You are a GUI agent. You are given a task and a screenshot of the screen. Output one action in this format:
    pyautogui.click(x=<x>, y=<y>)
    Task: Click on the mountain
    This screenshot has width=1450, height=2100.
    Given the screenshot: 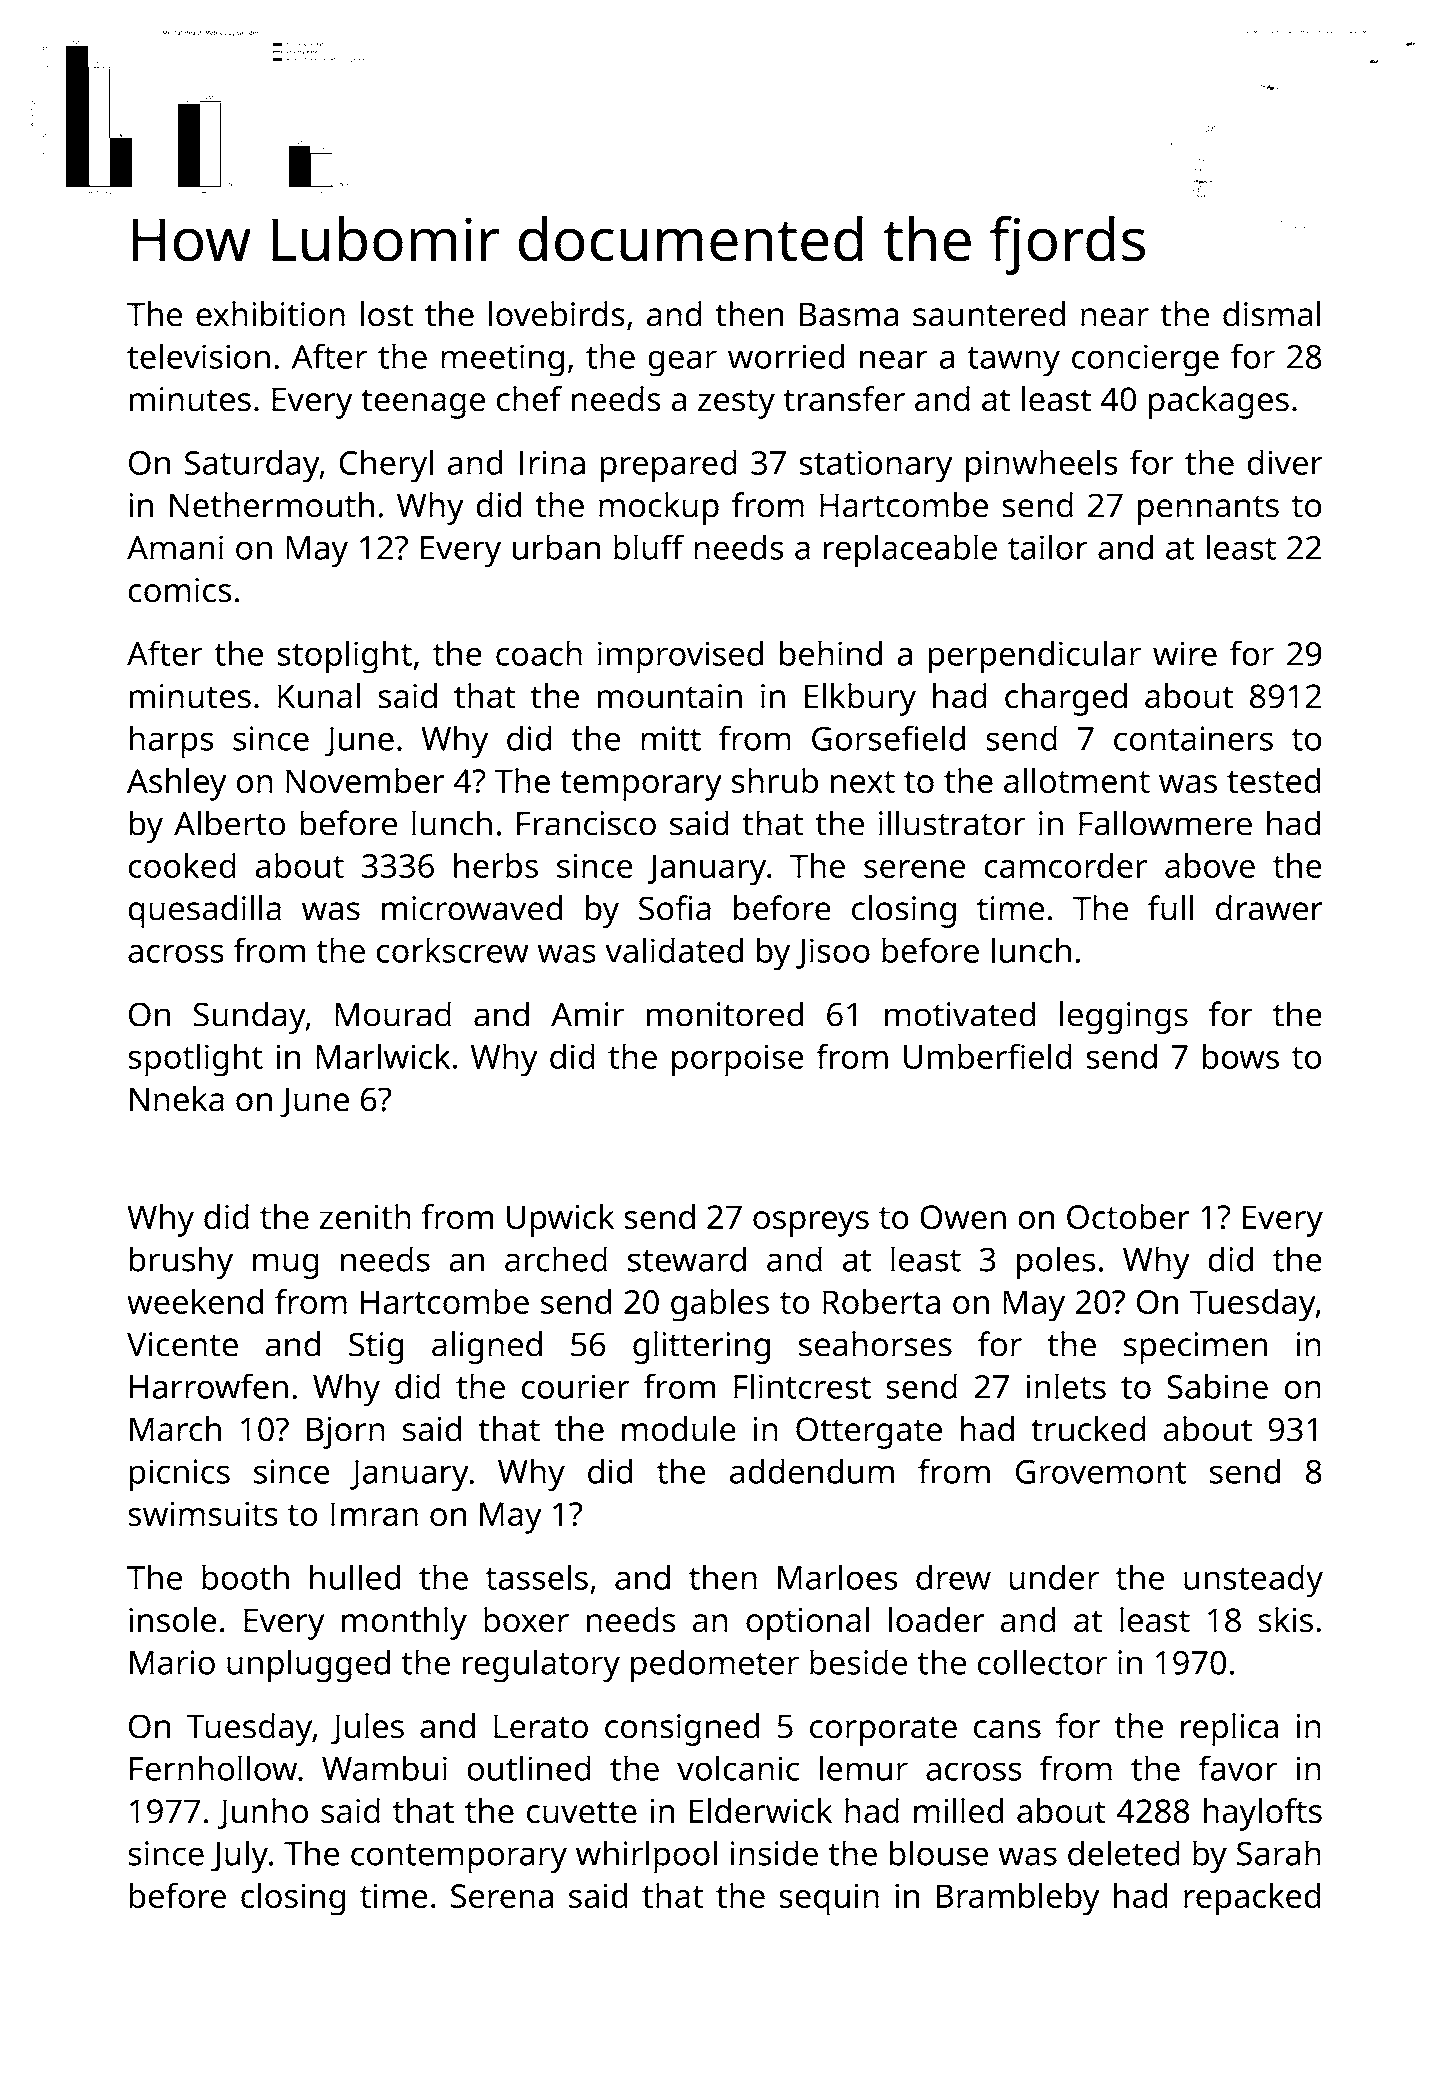 What is the action you would take?
    pyautogui.click(x=669, y=696)
